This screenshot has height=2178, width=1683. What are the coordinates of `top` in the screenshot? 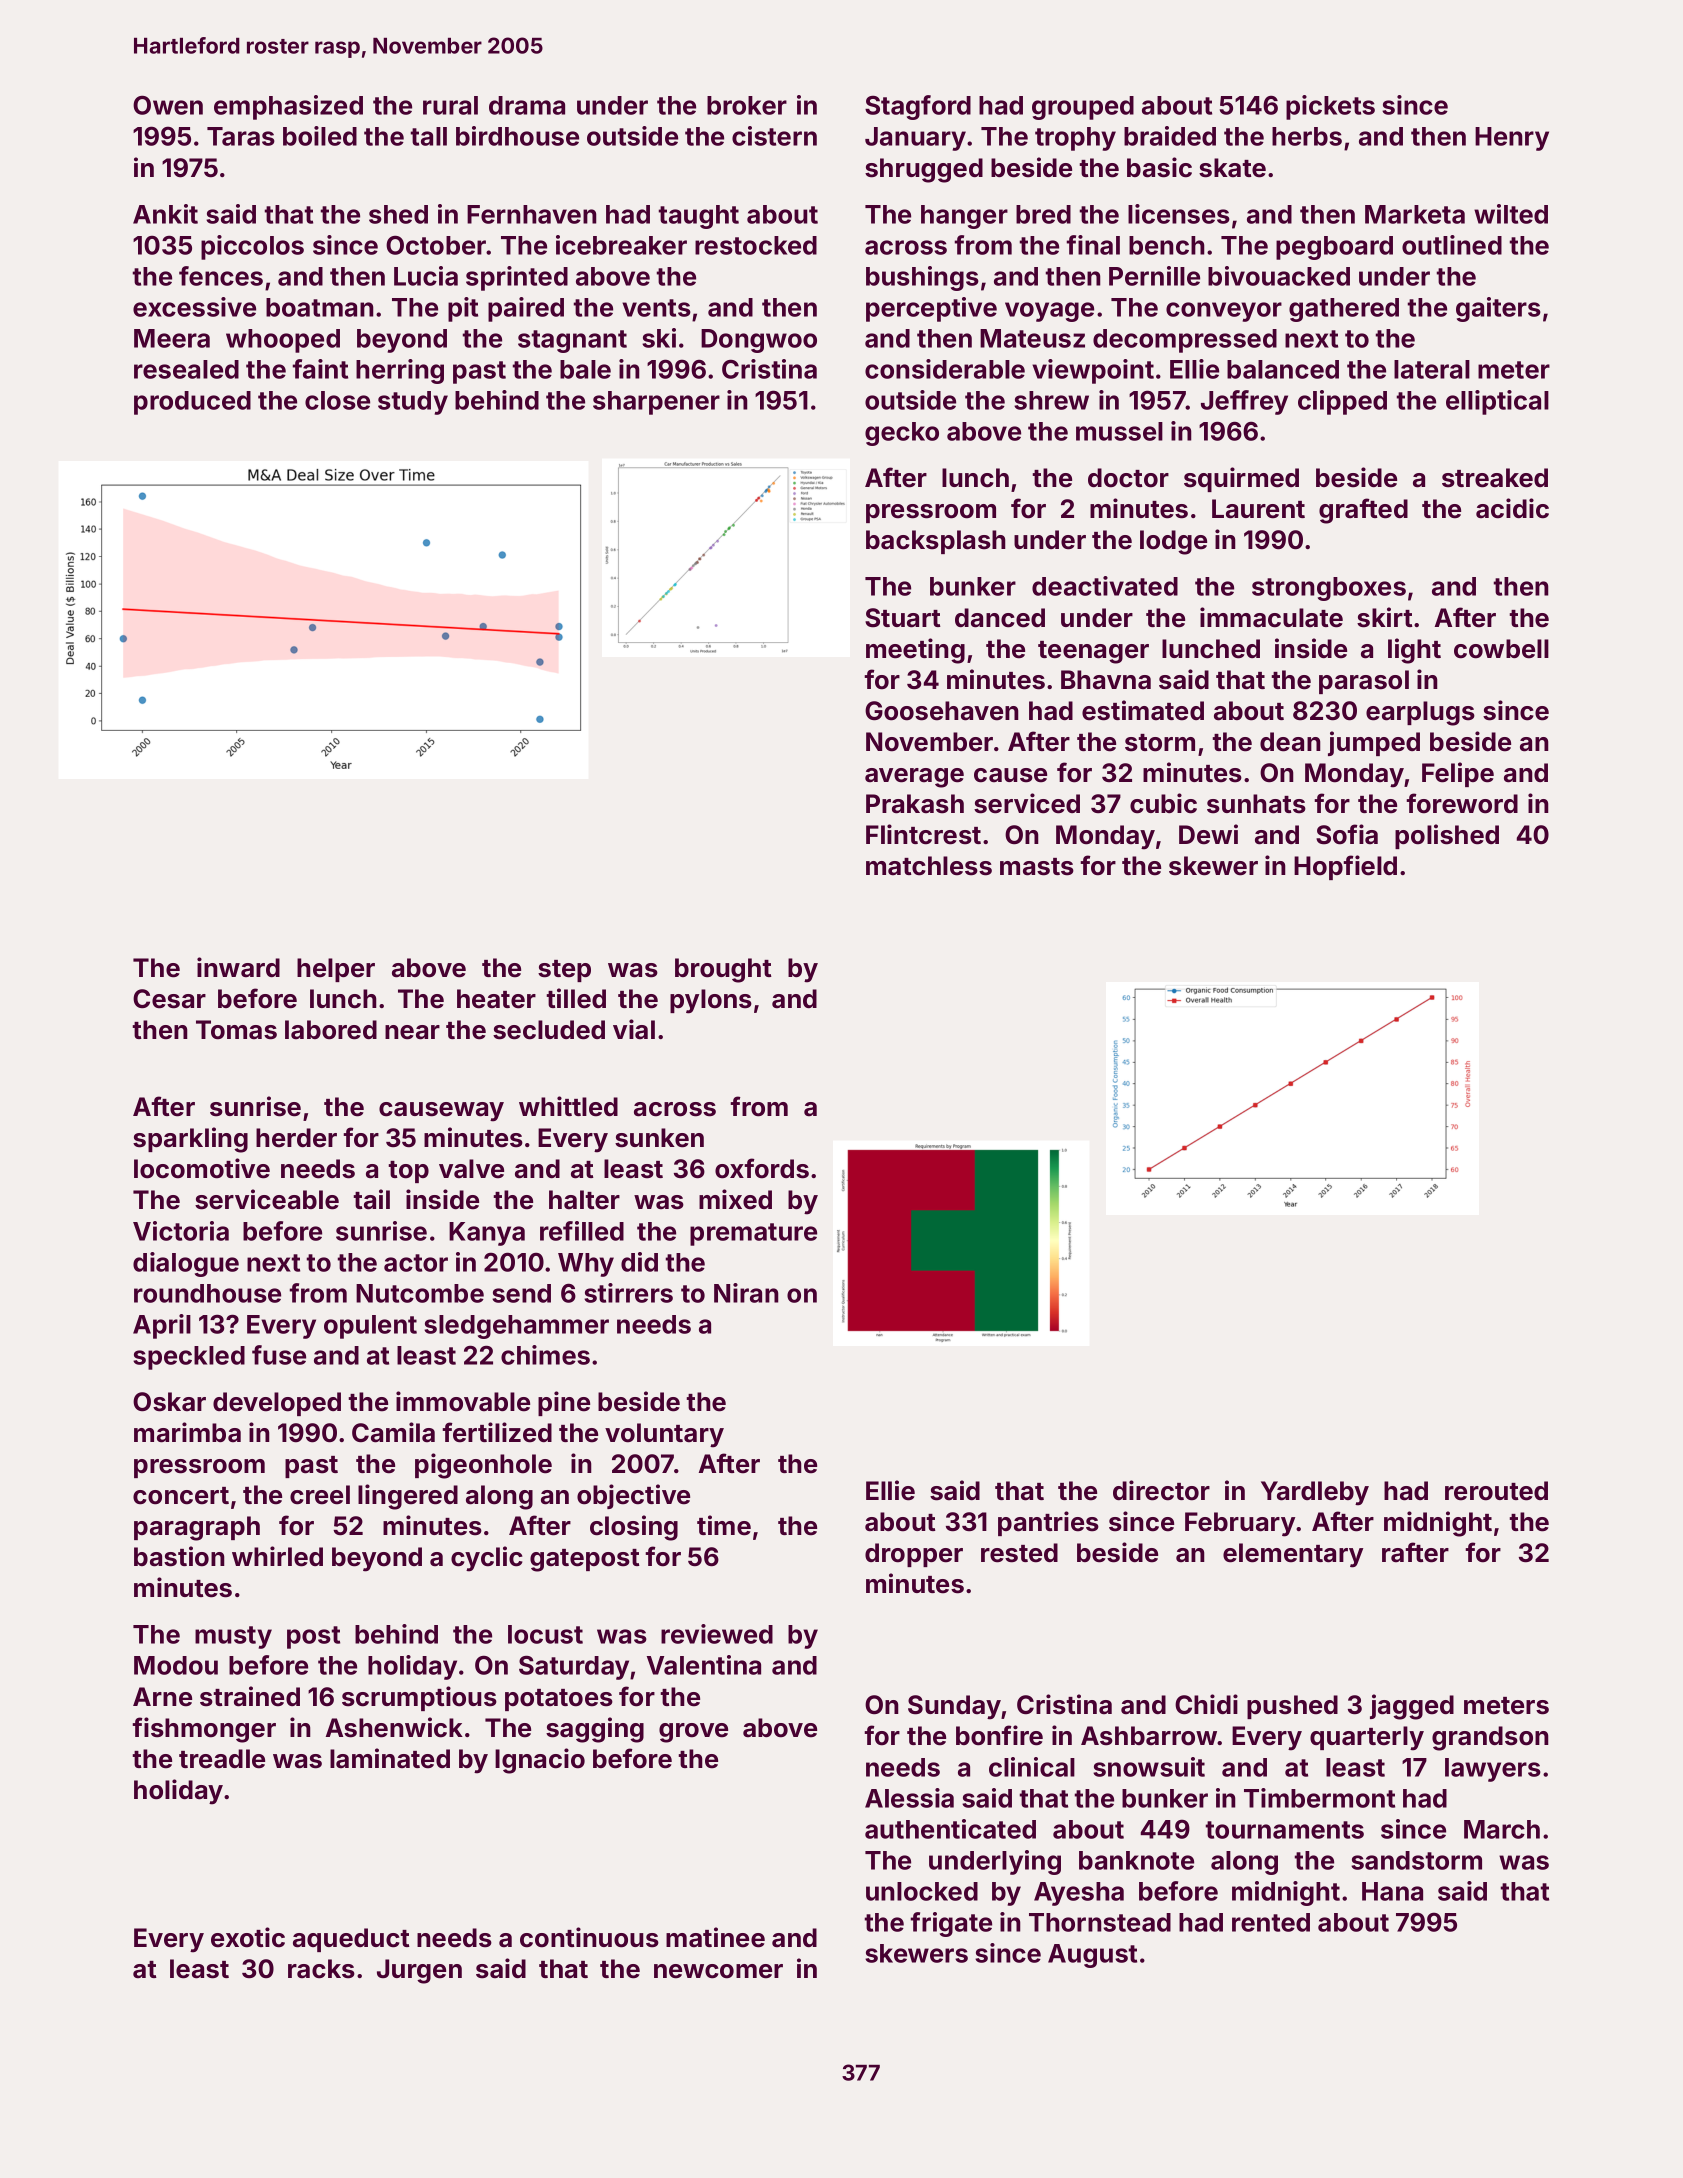 It's located at (408, 1172).
